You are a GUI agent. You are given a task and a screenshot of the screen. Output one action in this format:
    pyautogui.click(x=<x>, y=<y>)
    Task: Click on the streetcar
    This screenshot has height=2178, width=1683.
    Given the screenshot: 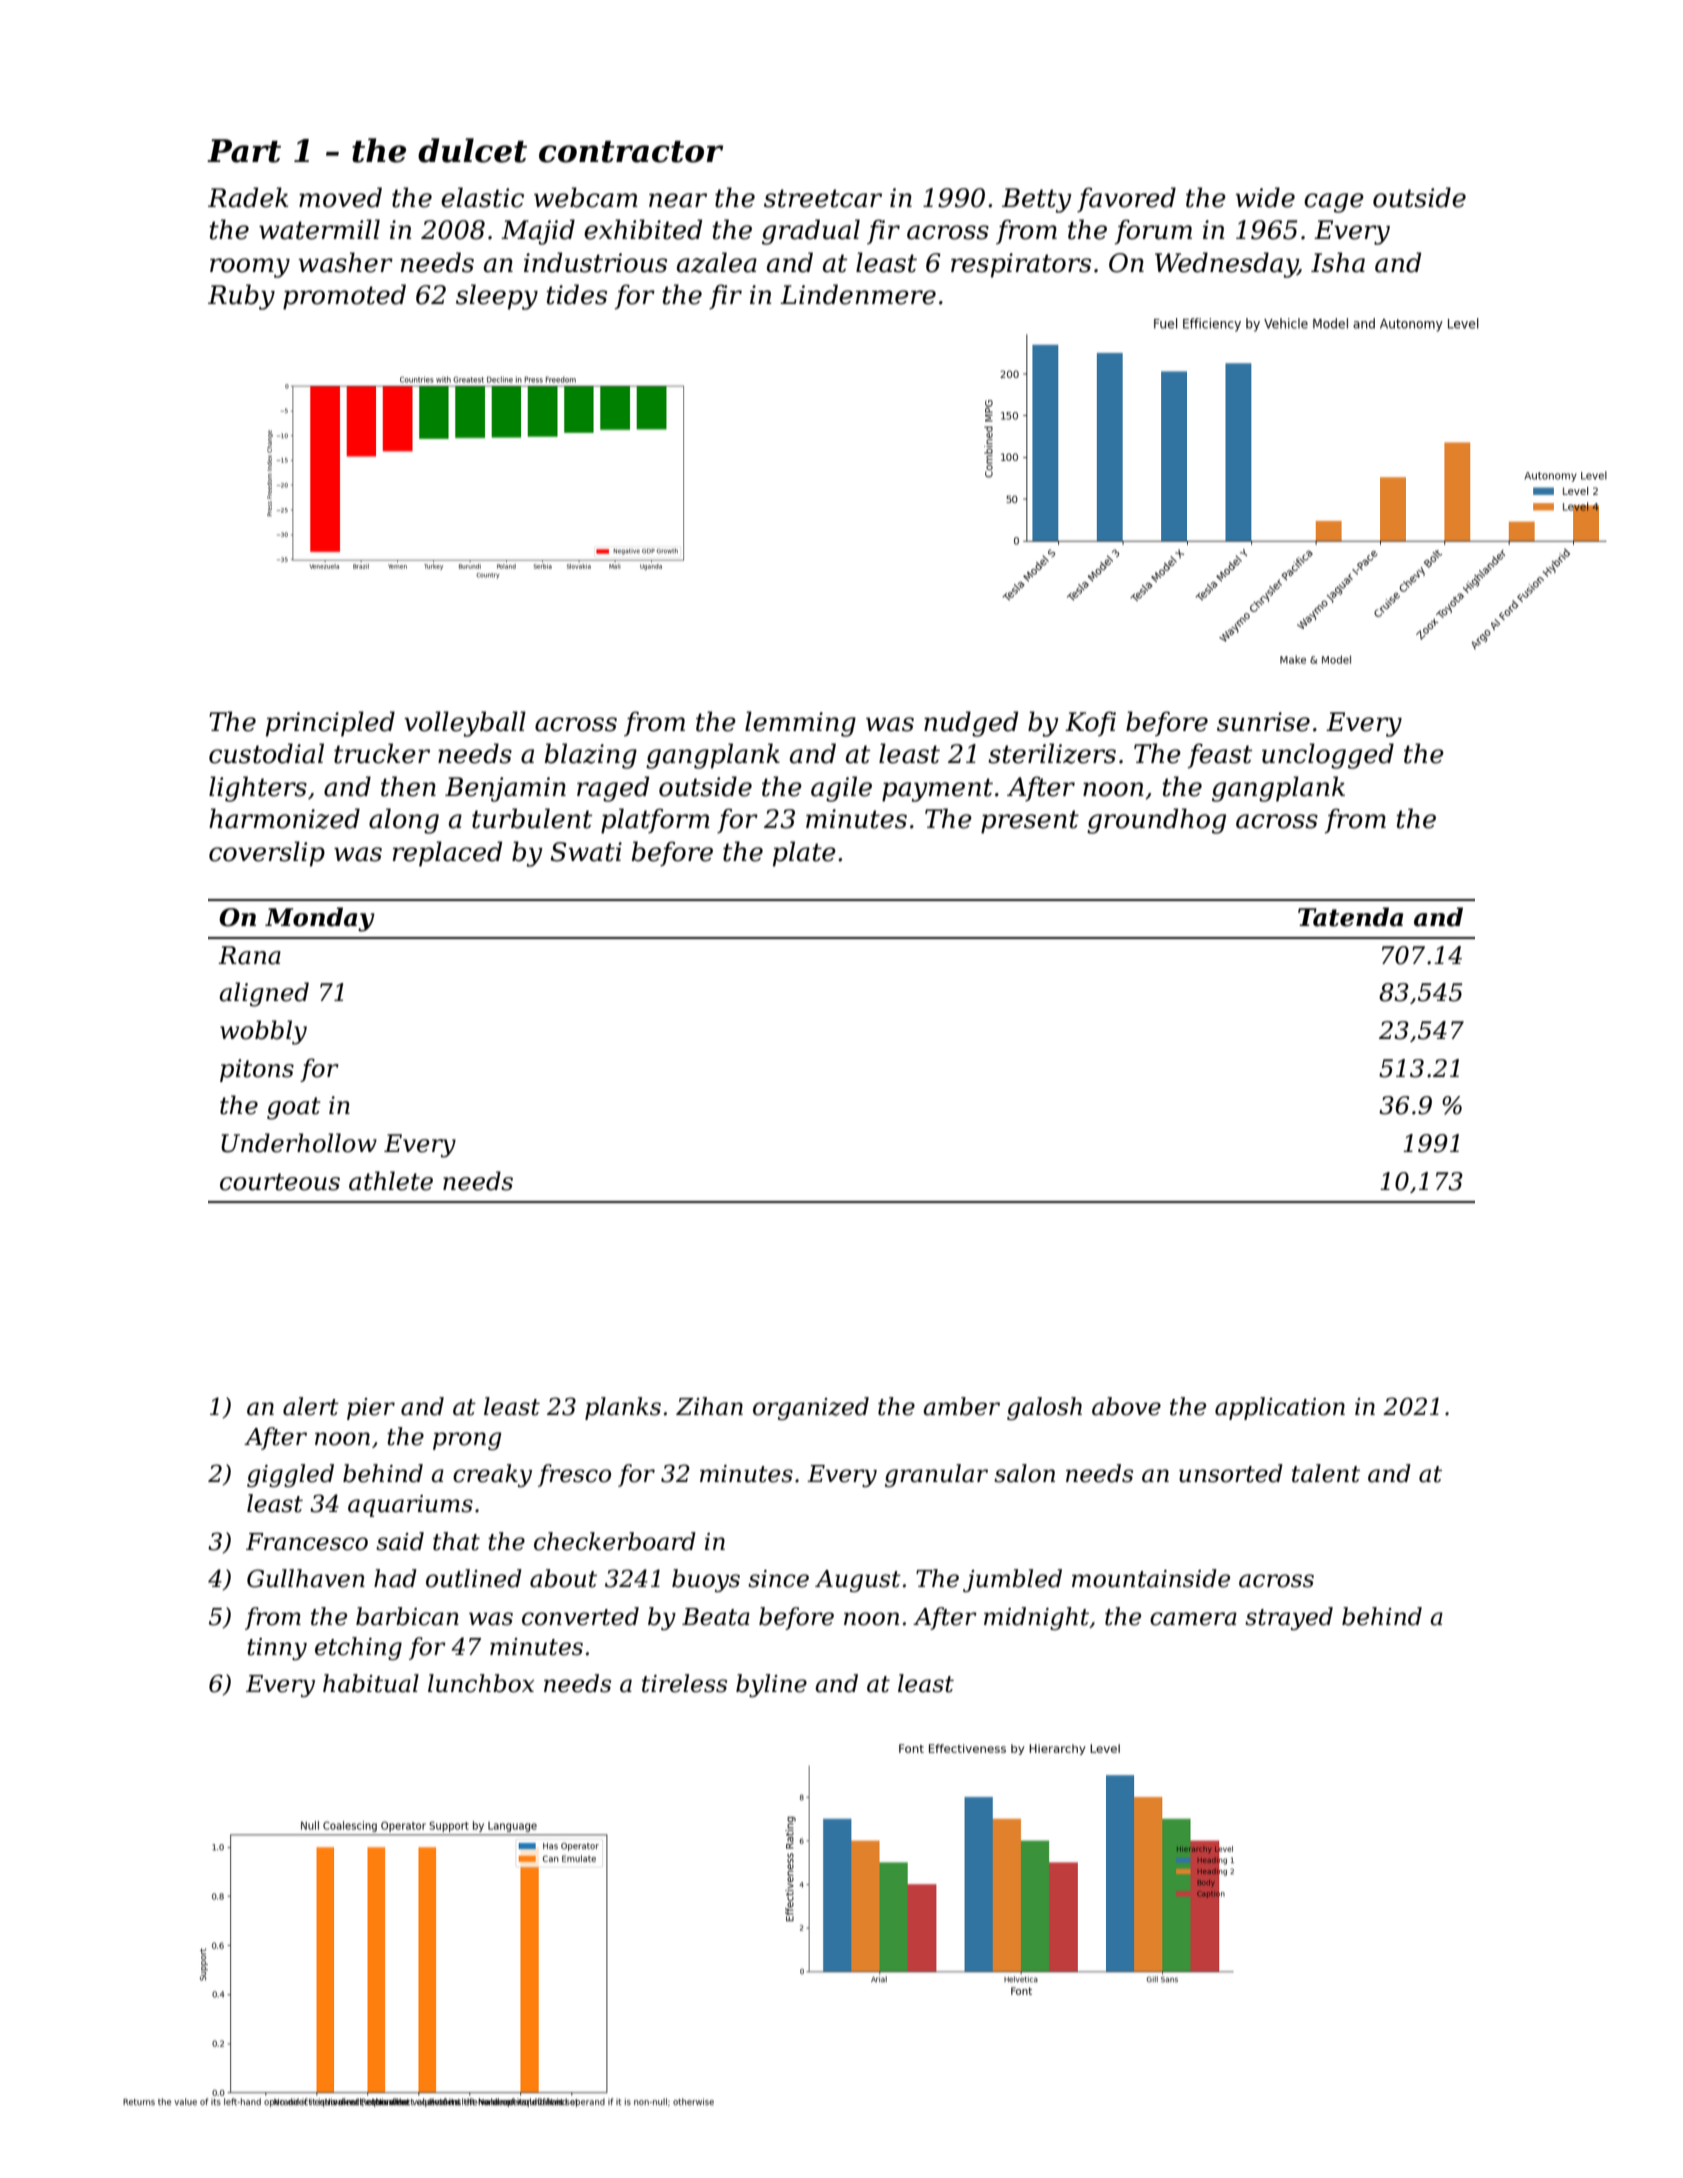 What is the action you would take?
    pyautogui.click(x=823, y=198)
